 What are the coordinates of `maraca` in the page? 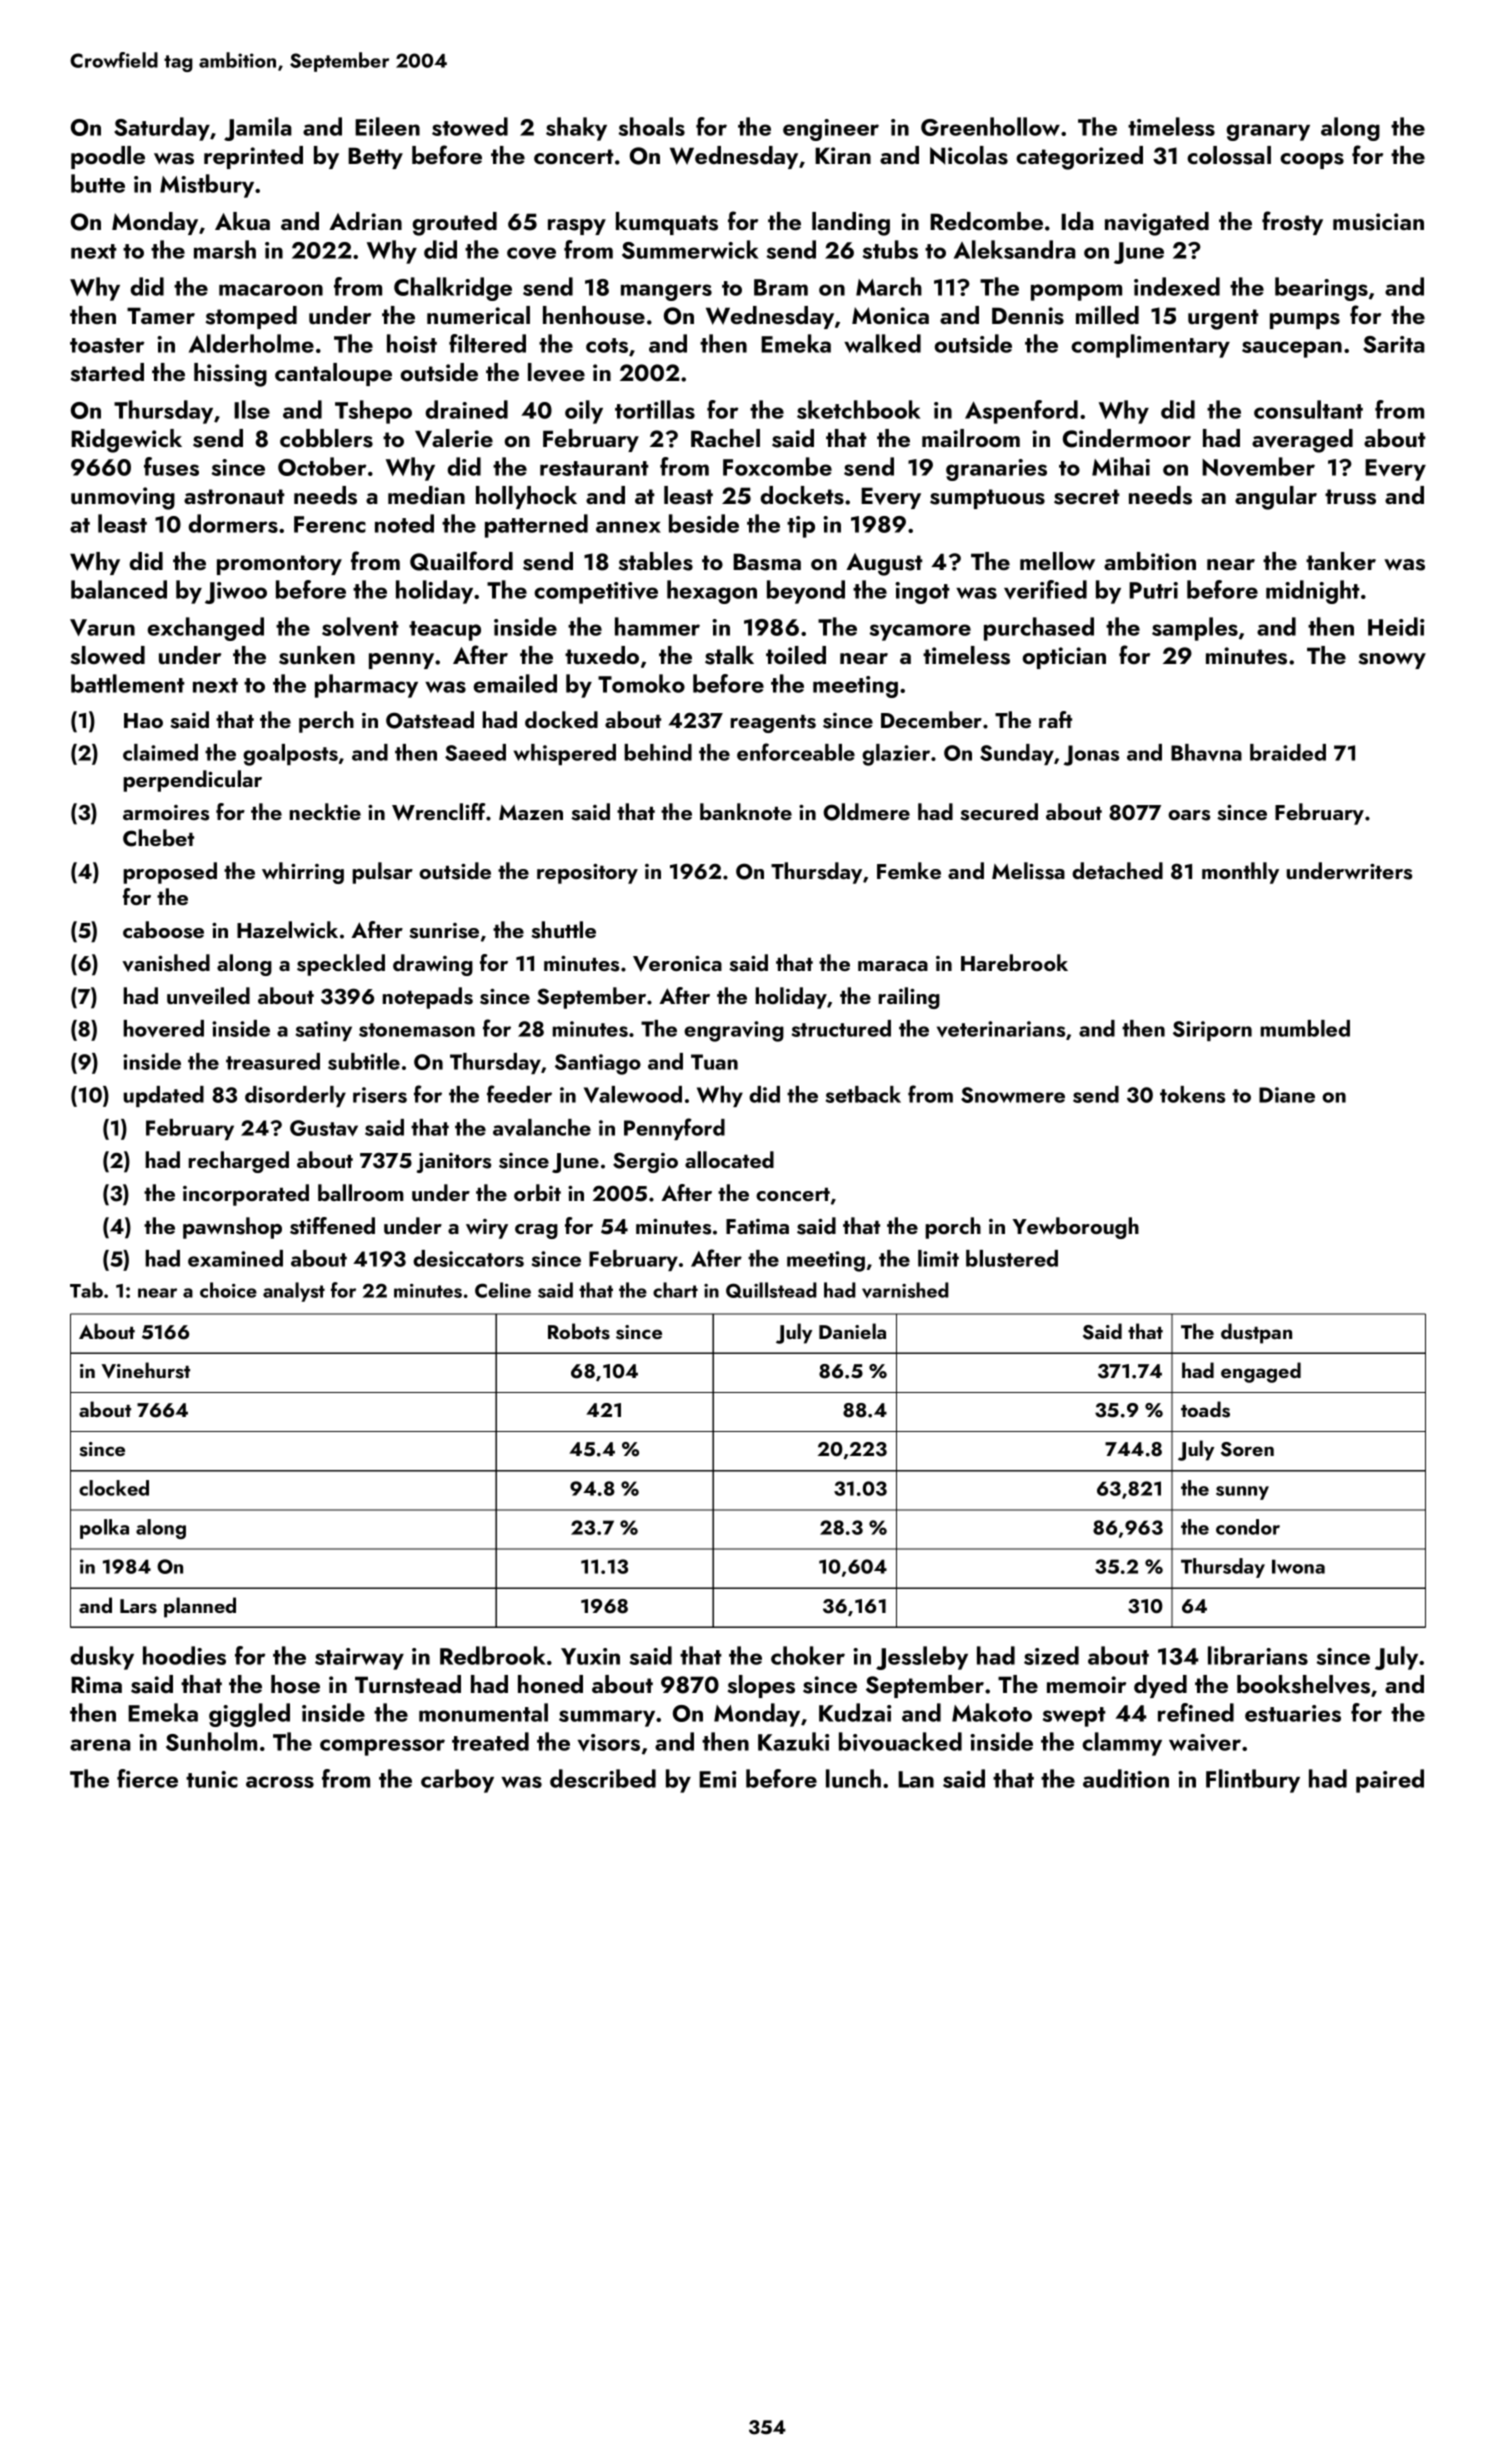 It's located at (893, 966).
